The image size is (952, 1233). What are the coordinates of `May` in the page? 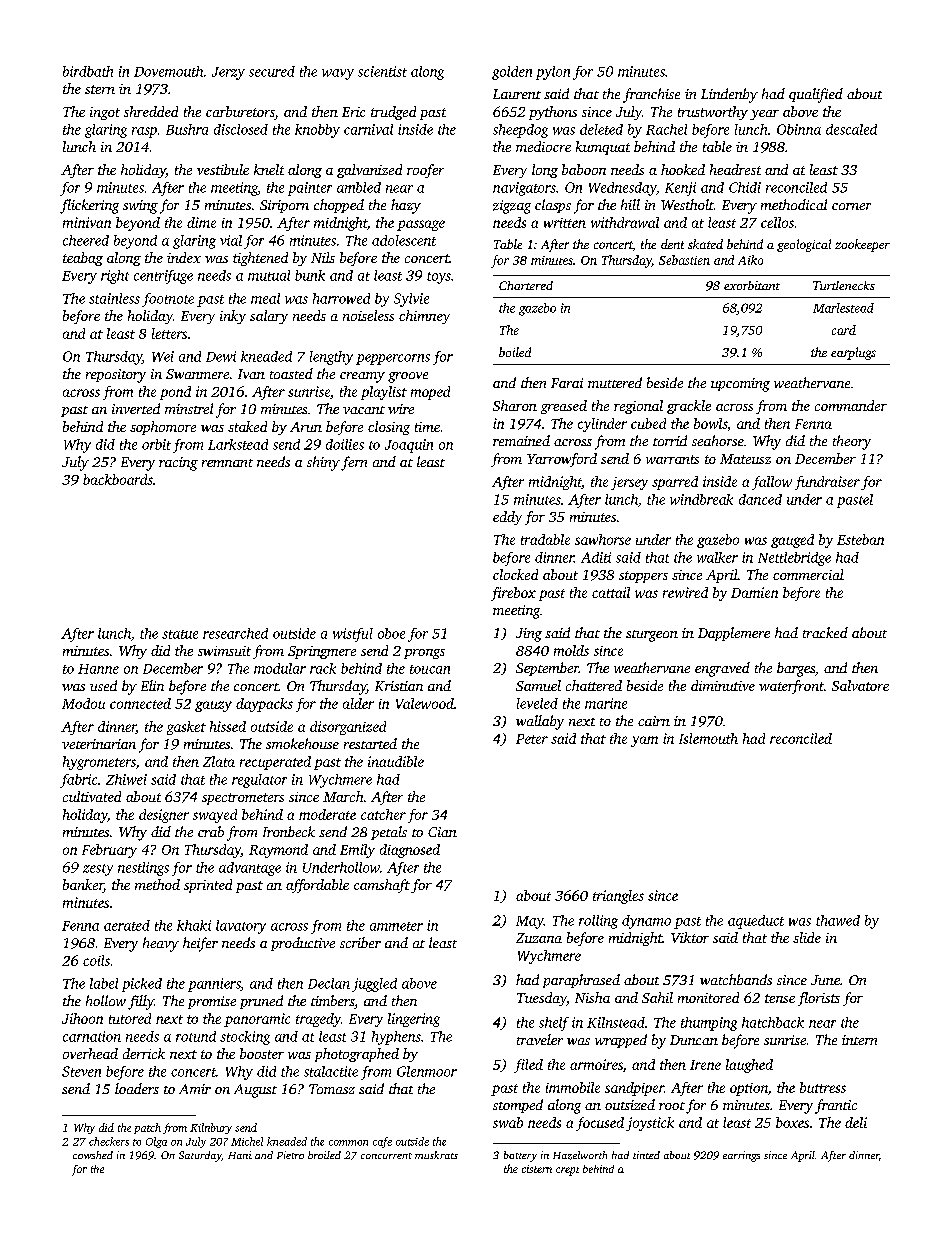 It's located at (530, 922).
